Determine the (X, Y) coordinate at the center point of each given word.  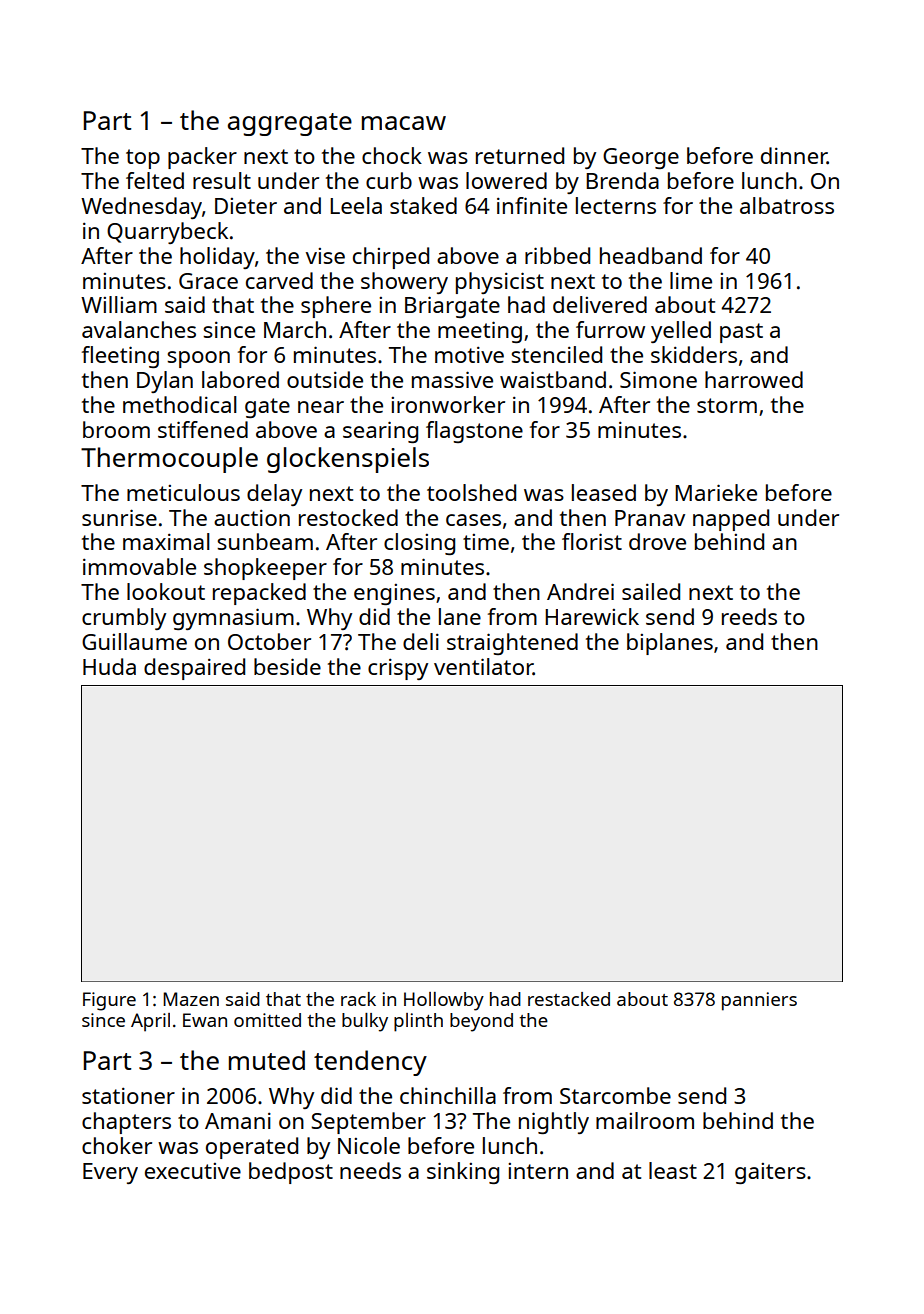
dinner (794, 155)
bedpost (291, 1173)
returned (520, 155)
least (673, 1170)
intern (538, 1171)
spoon (198, 359)
